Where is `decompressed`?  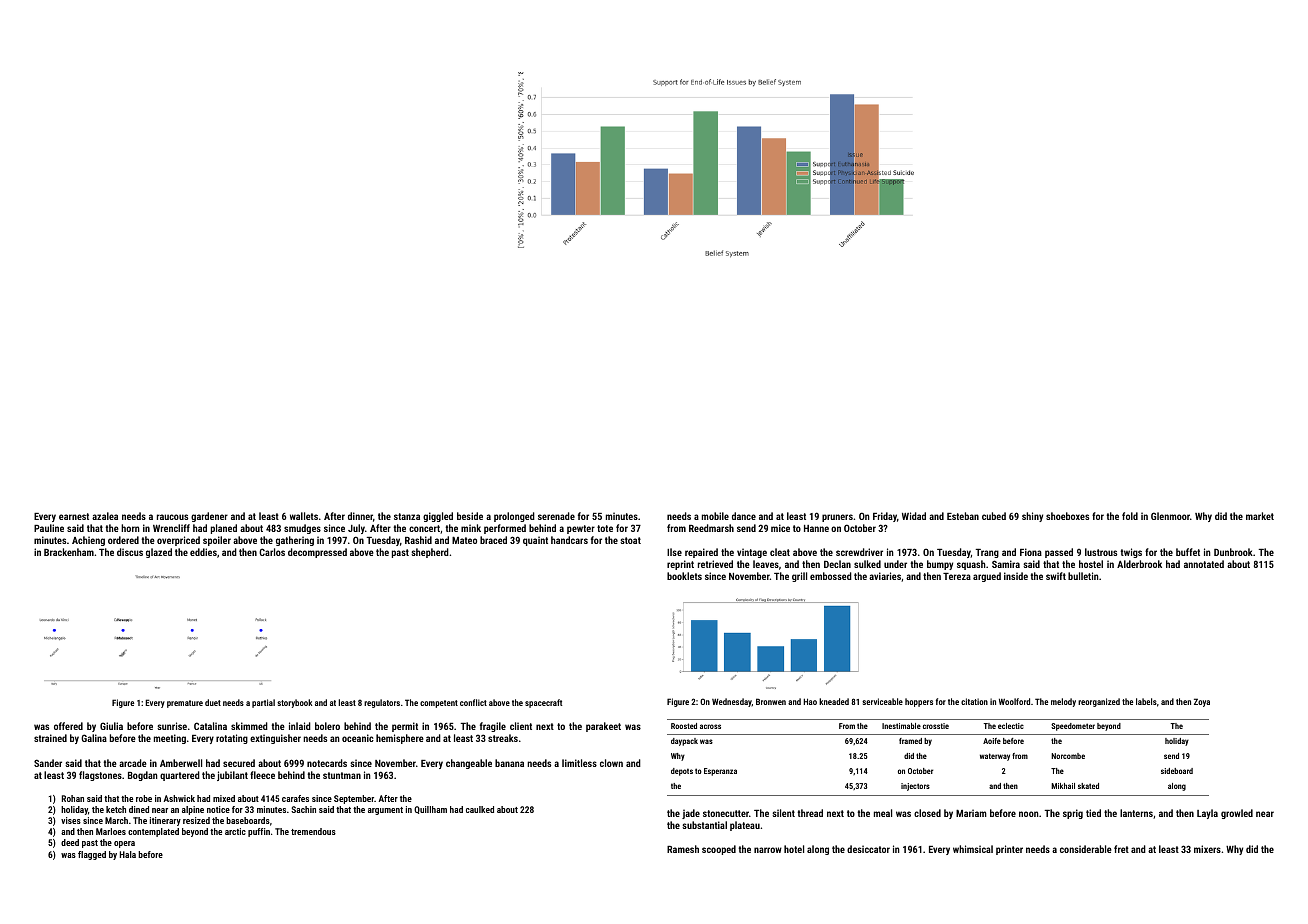
decompressed is located at coordinates (317, 553).
